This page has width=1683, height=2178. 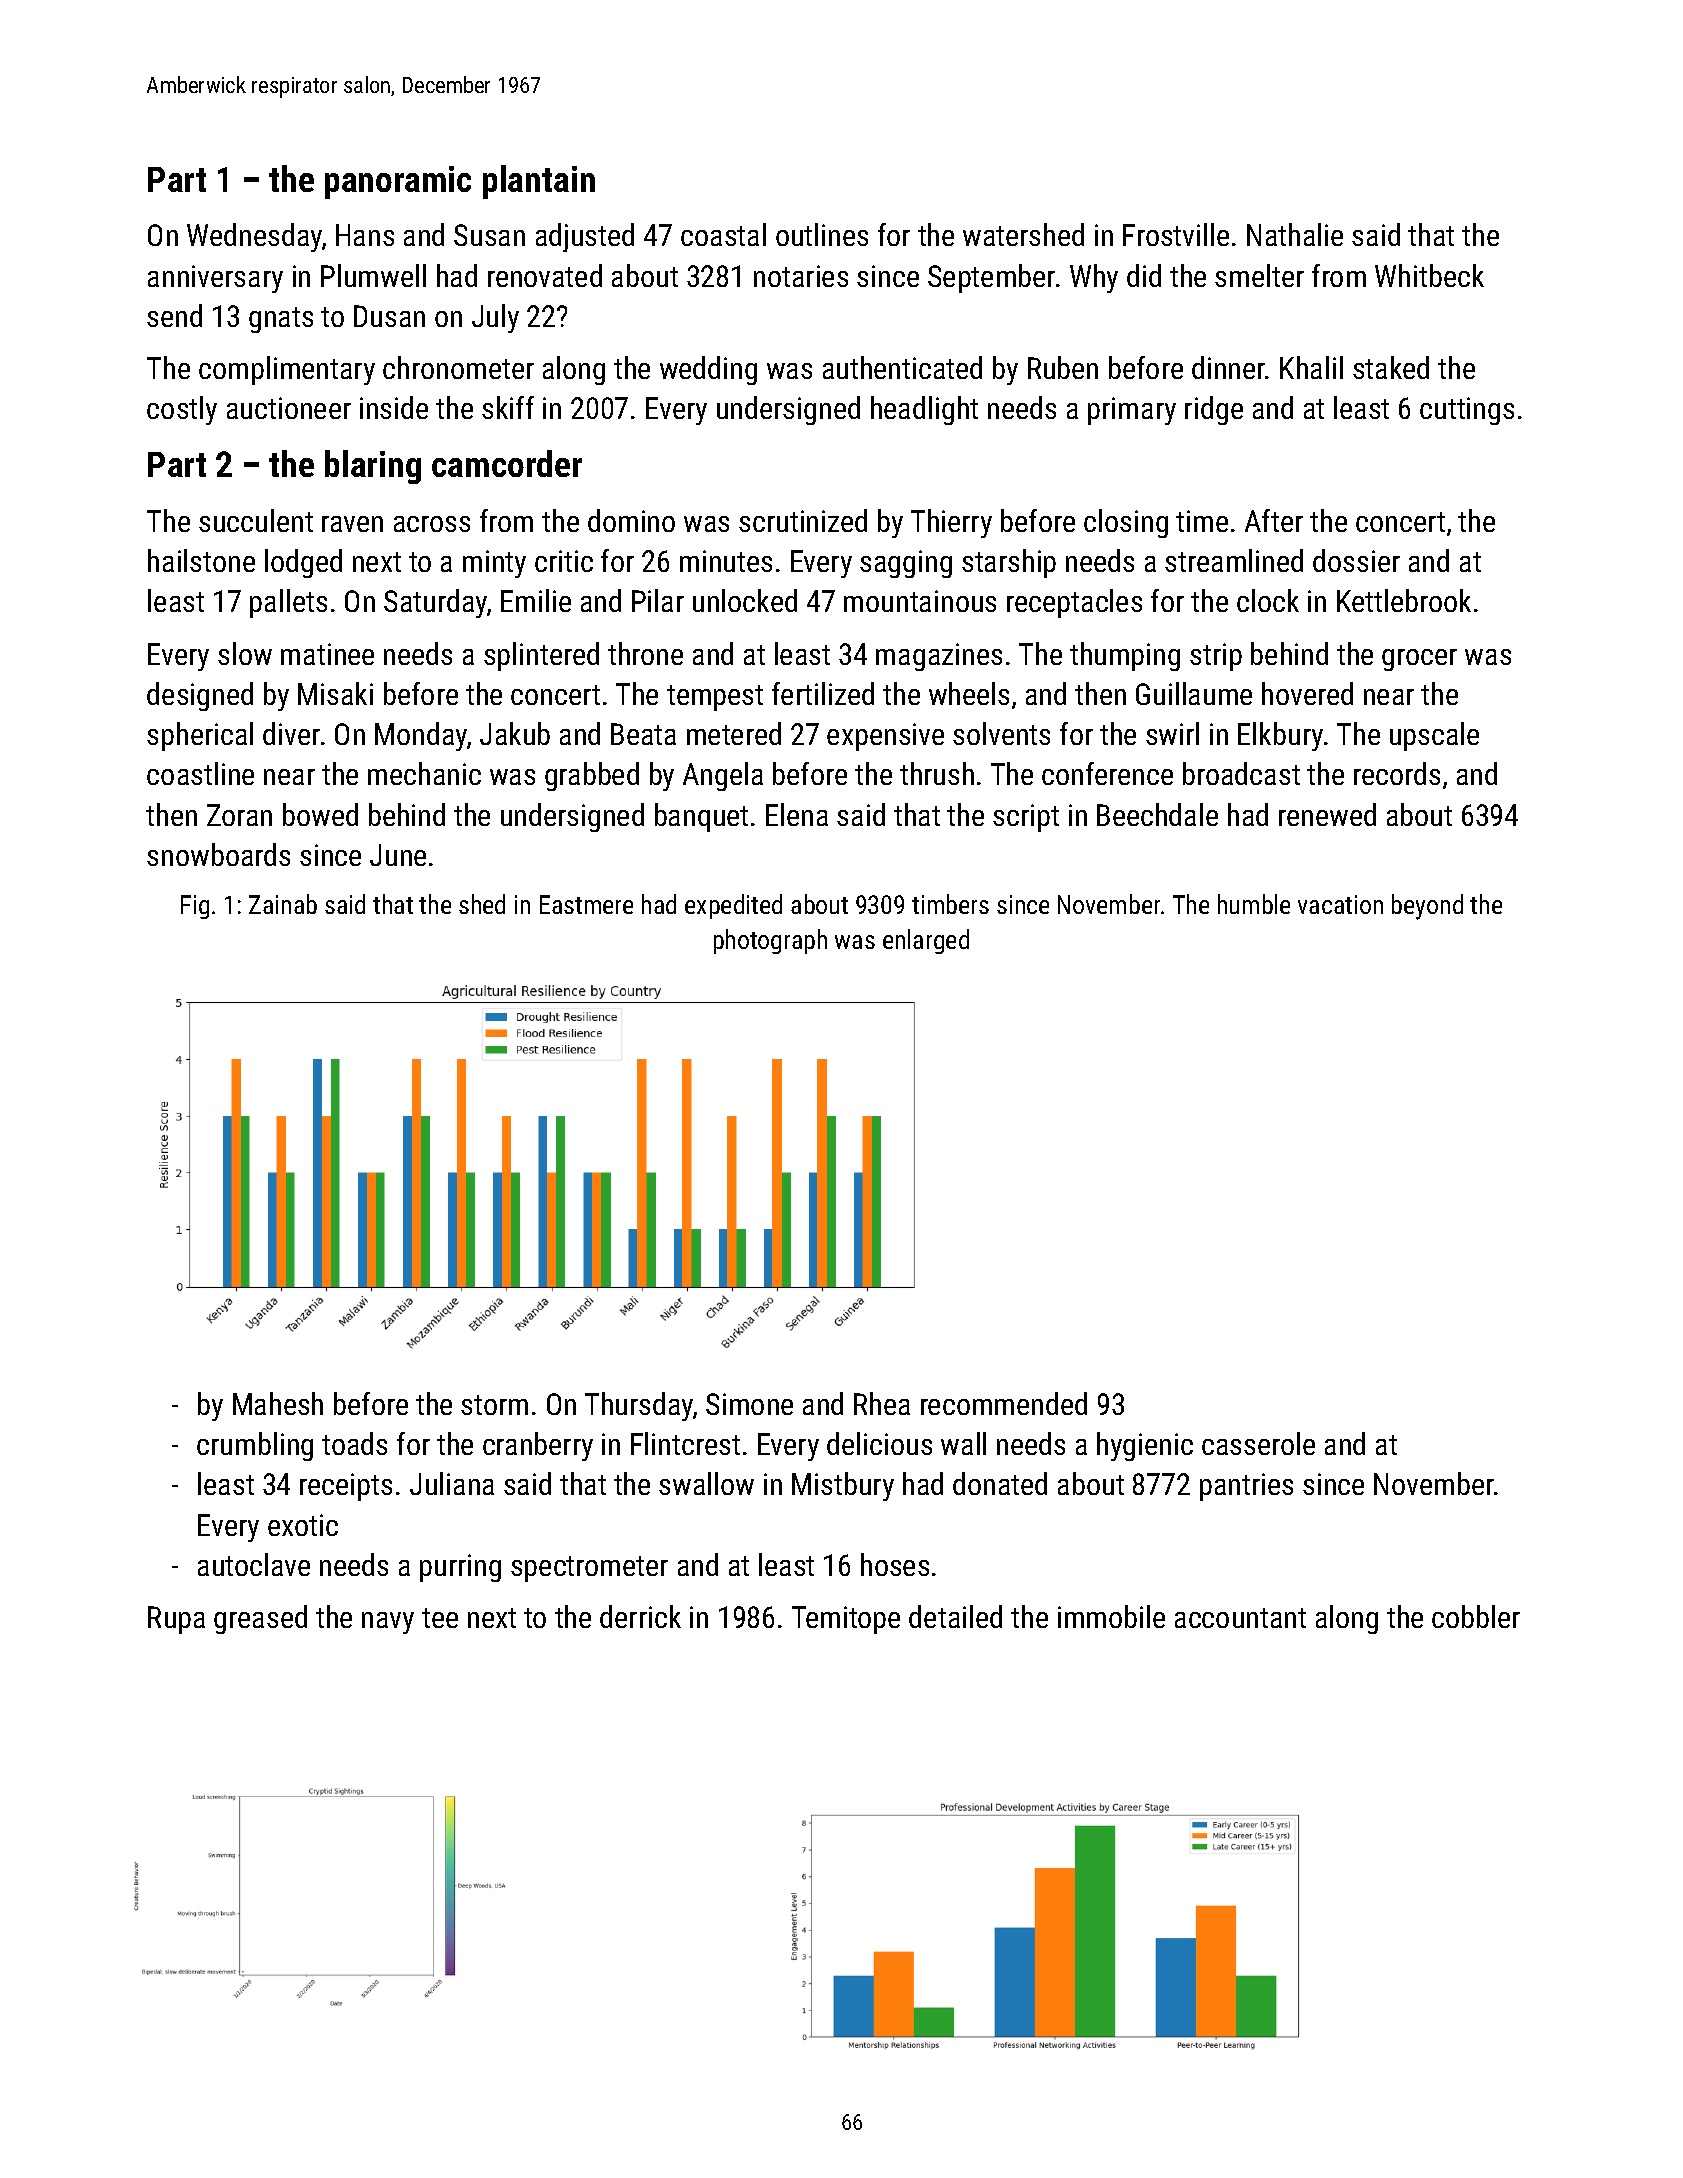 I want to click on cobbler, so click(x=1476, y=1616).
